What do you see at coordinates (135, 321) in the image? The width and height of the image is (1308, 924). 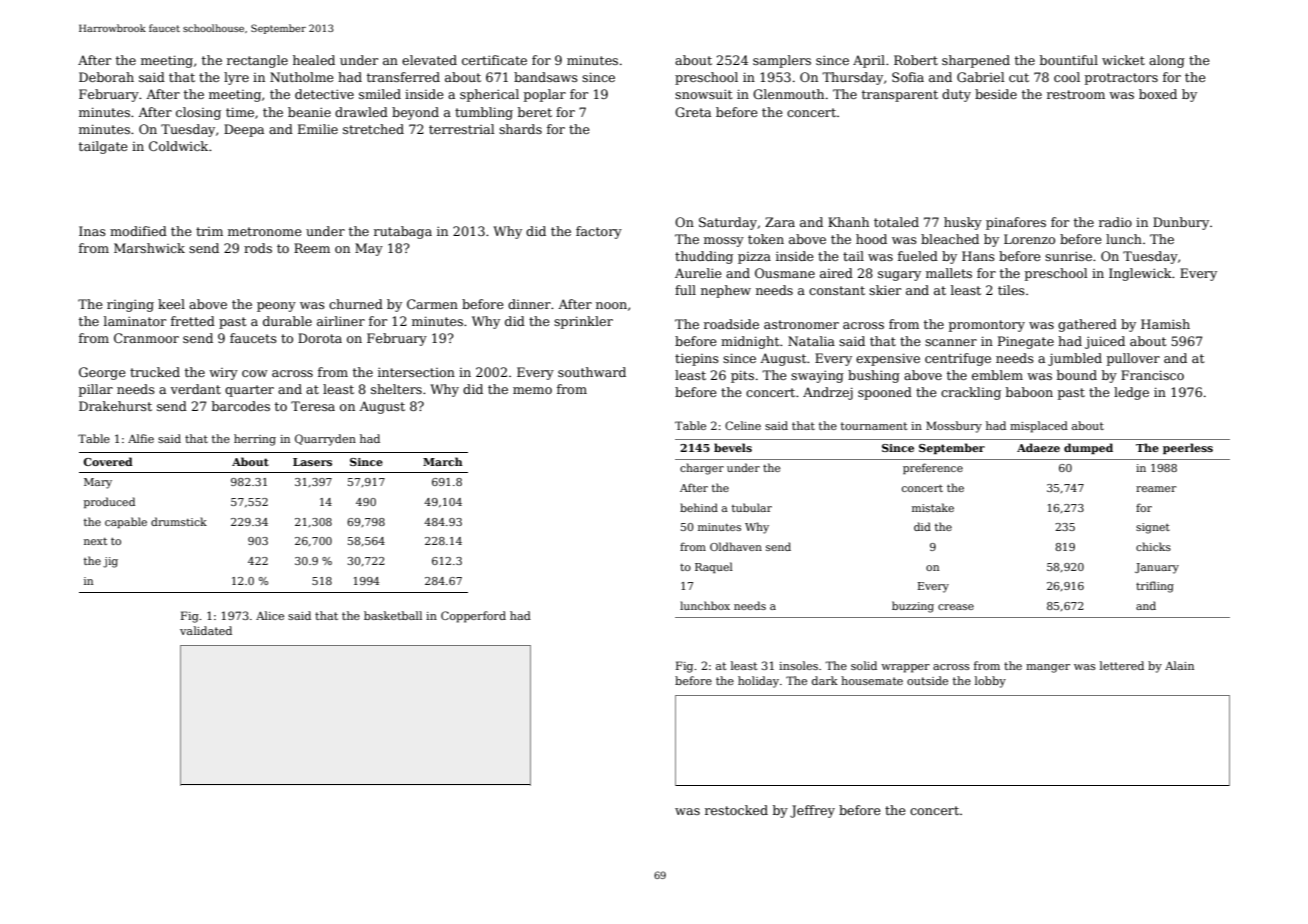 I see `laminator` at bounding box center [135, 321].
